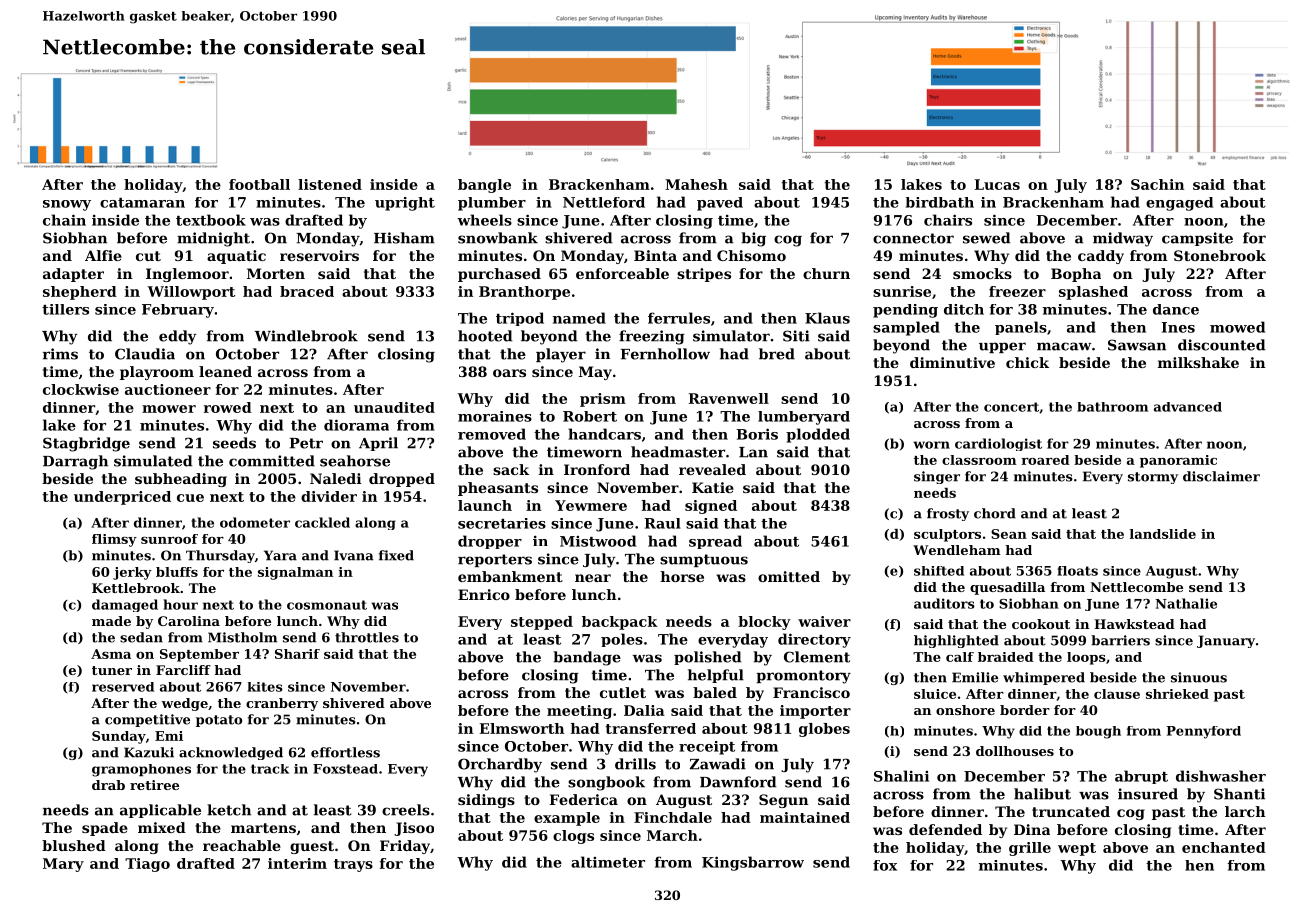 The height and width of the image is (924, 1308). What do you see at coordinates (1163, 534) in the image?
I see `landslide` at bounding box center [1163, 534].
